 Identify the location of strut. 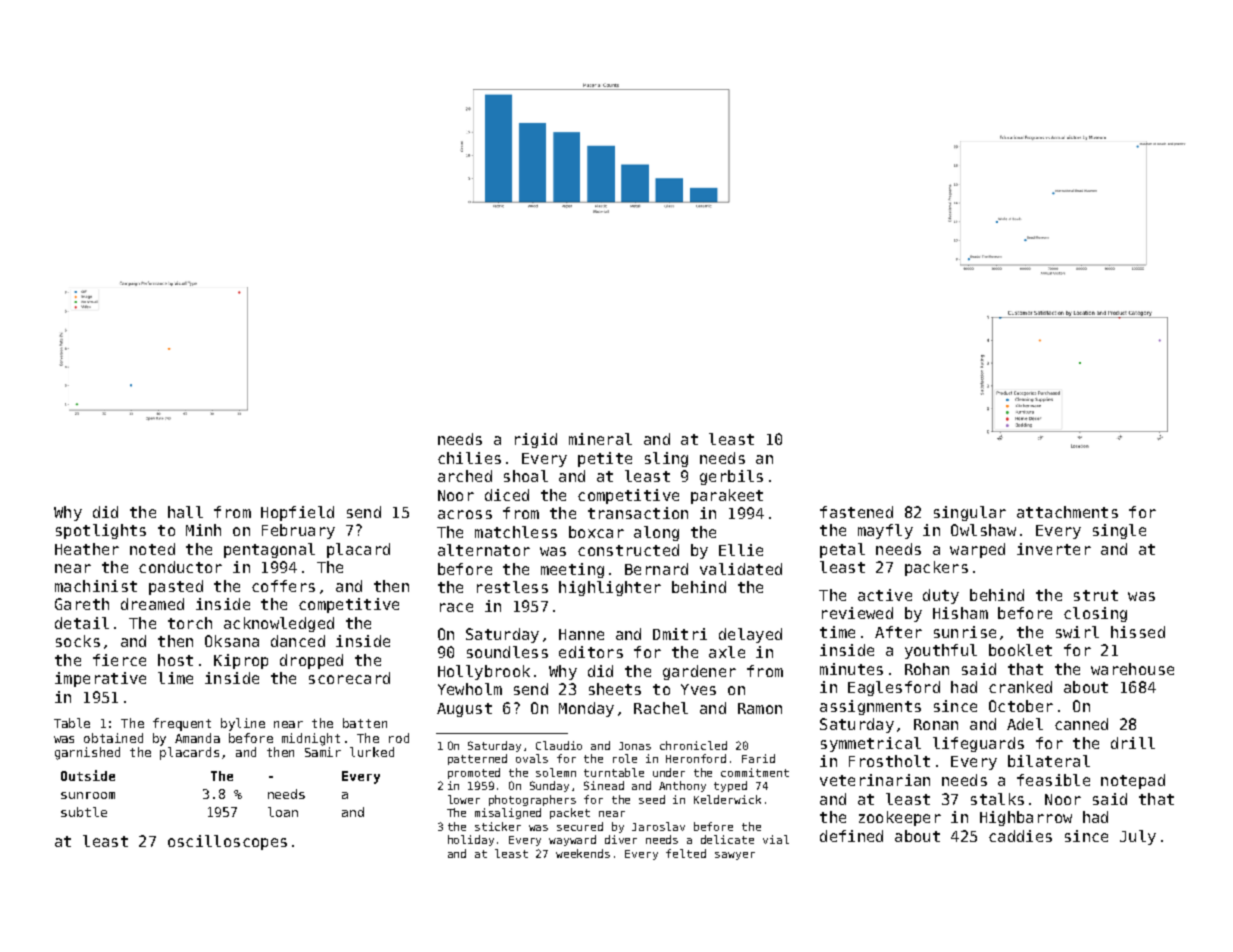
(1096, 595).
